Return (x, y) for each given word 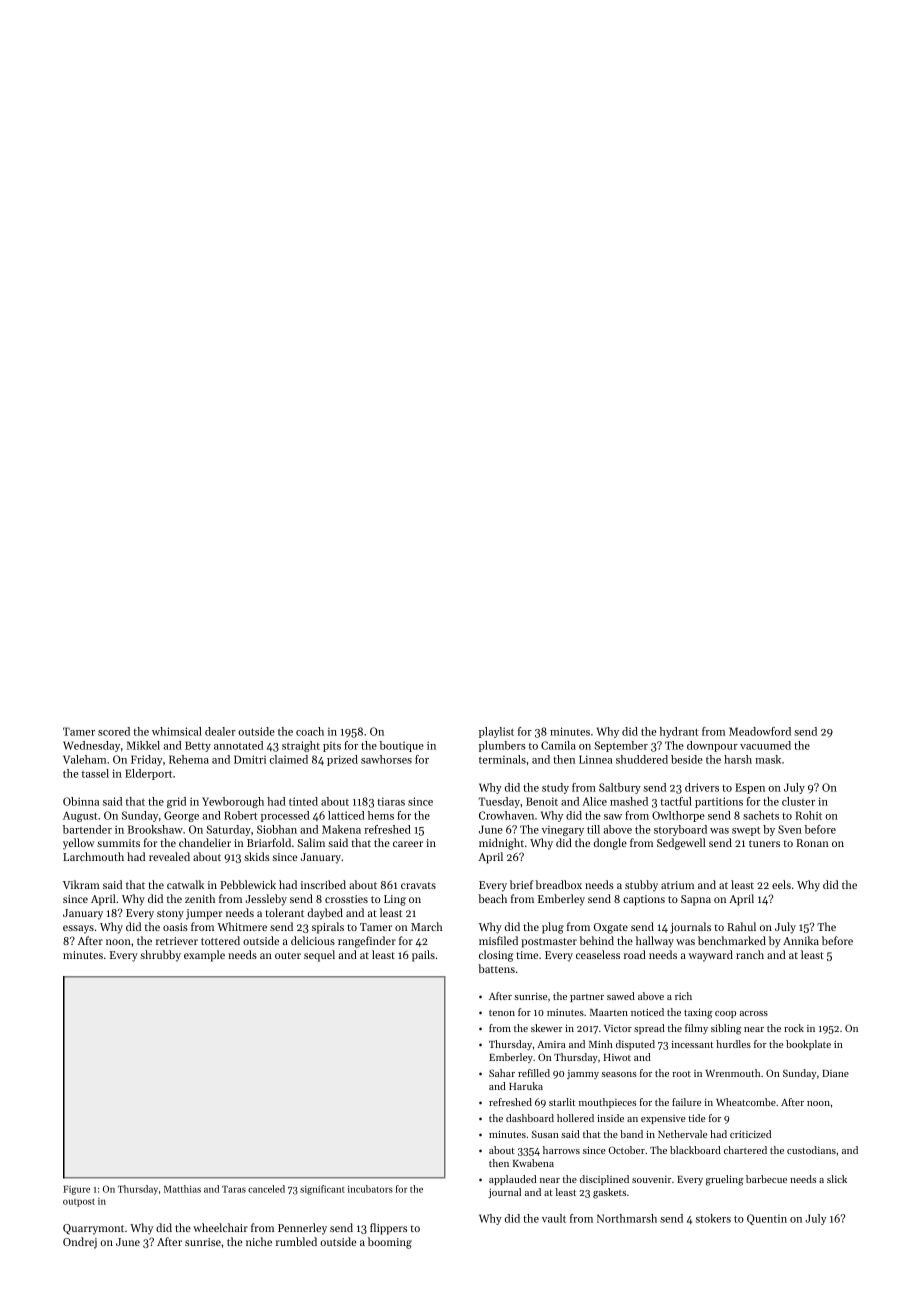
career (408, 844)
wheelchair (220, 1227)
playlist (496, 732)
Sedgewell (681, 844)
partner (587, 998)
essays (78, 929)
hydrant (679, 732)
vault (554, 1218)
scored (114, 731)
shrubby (160, 956)
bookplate (808, 1045)
